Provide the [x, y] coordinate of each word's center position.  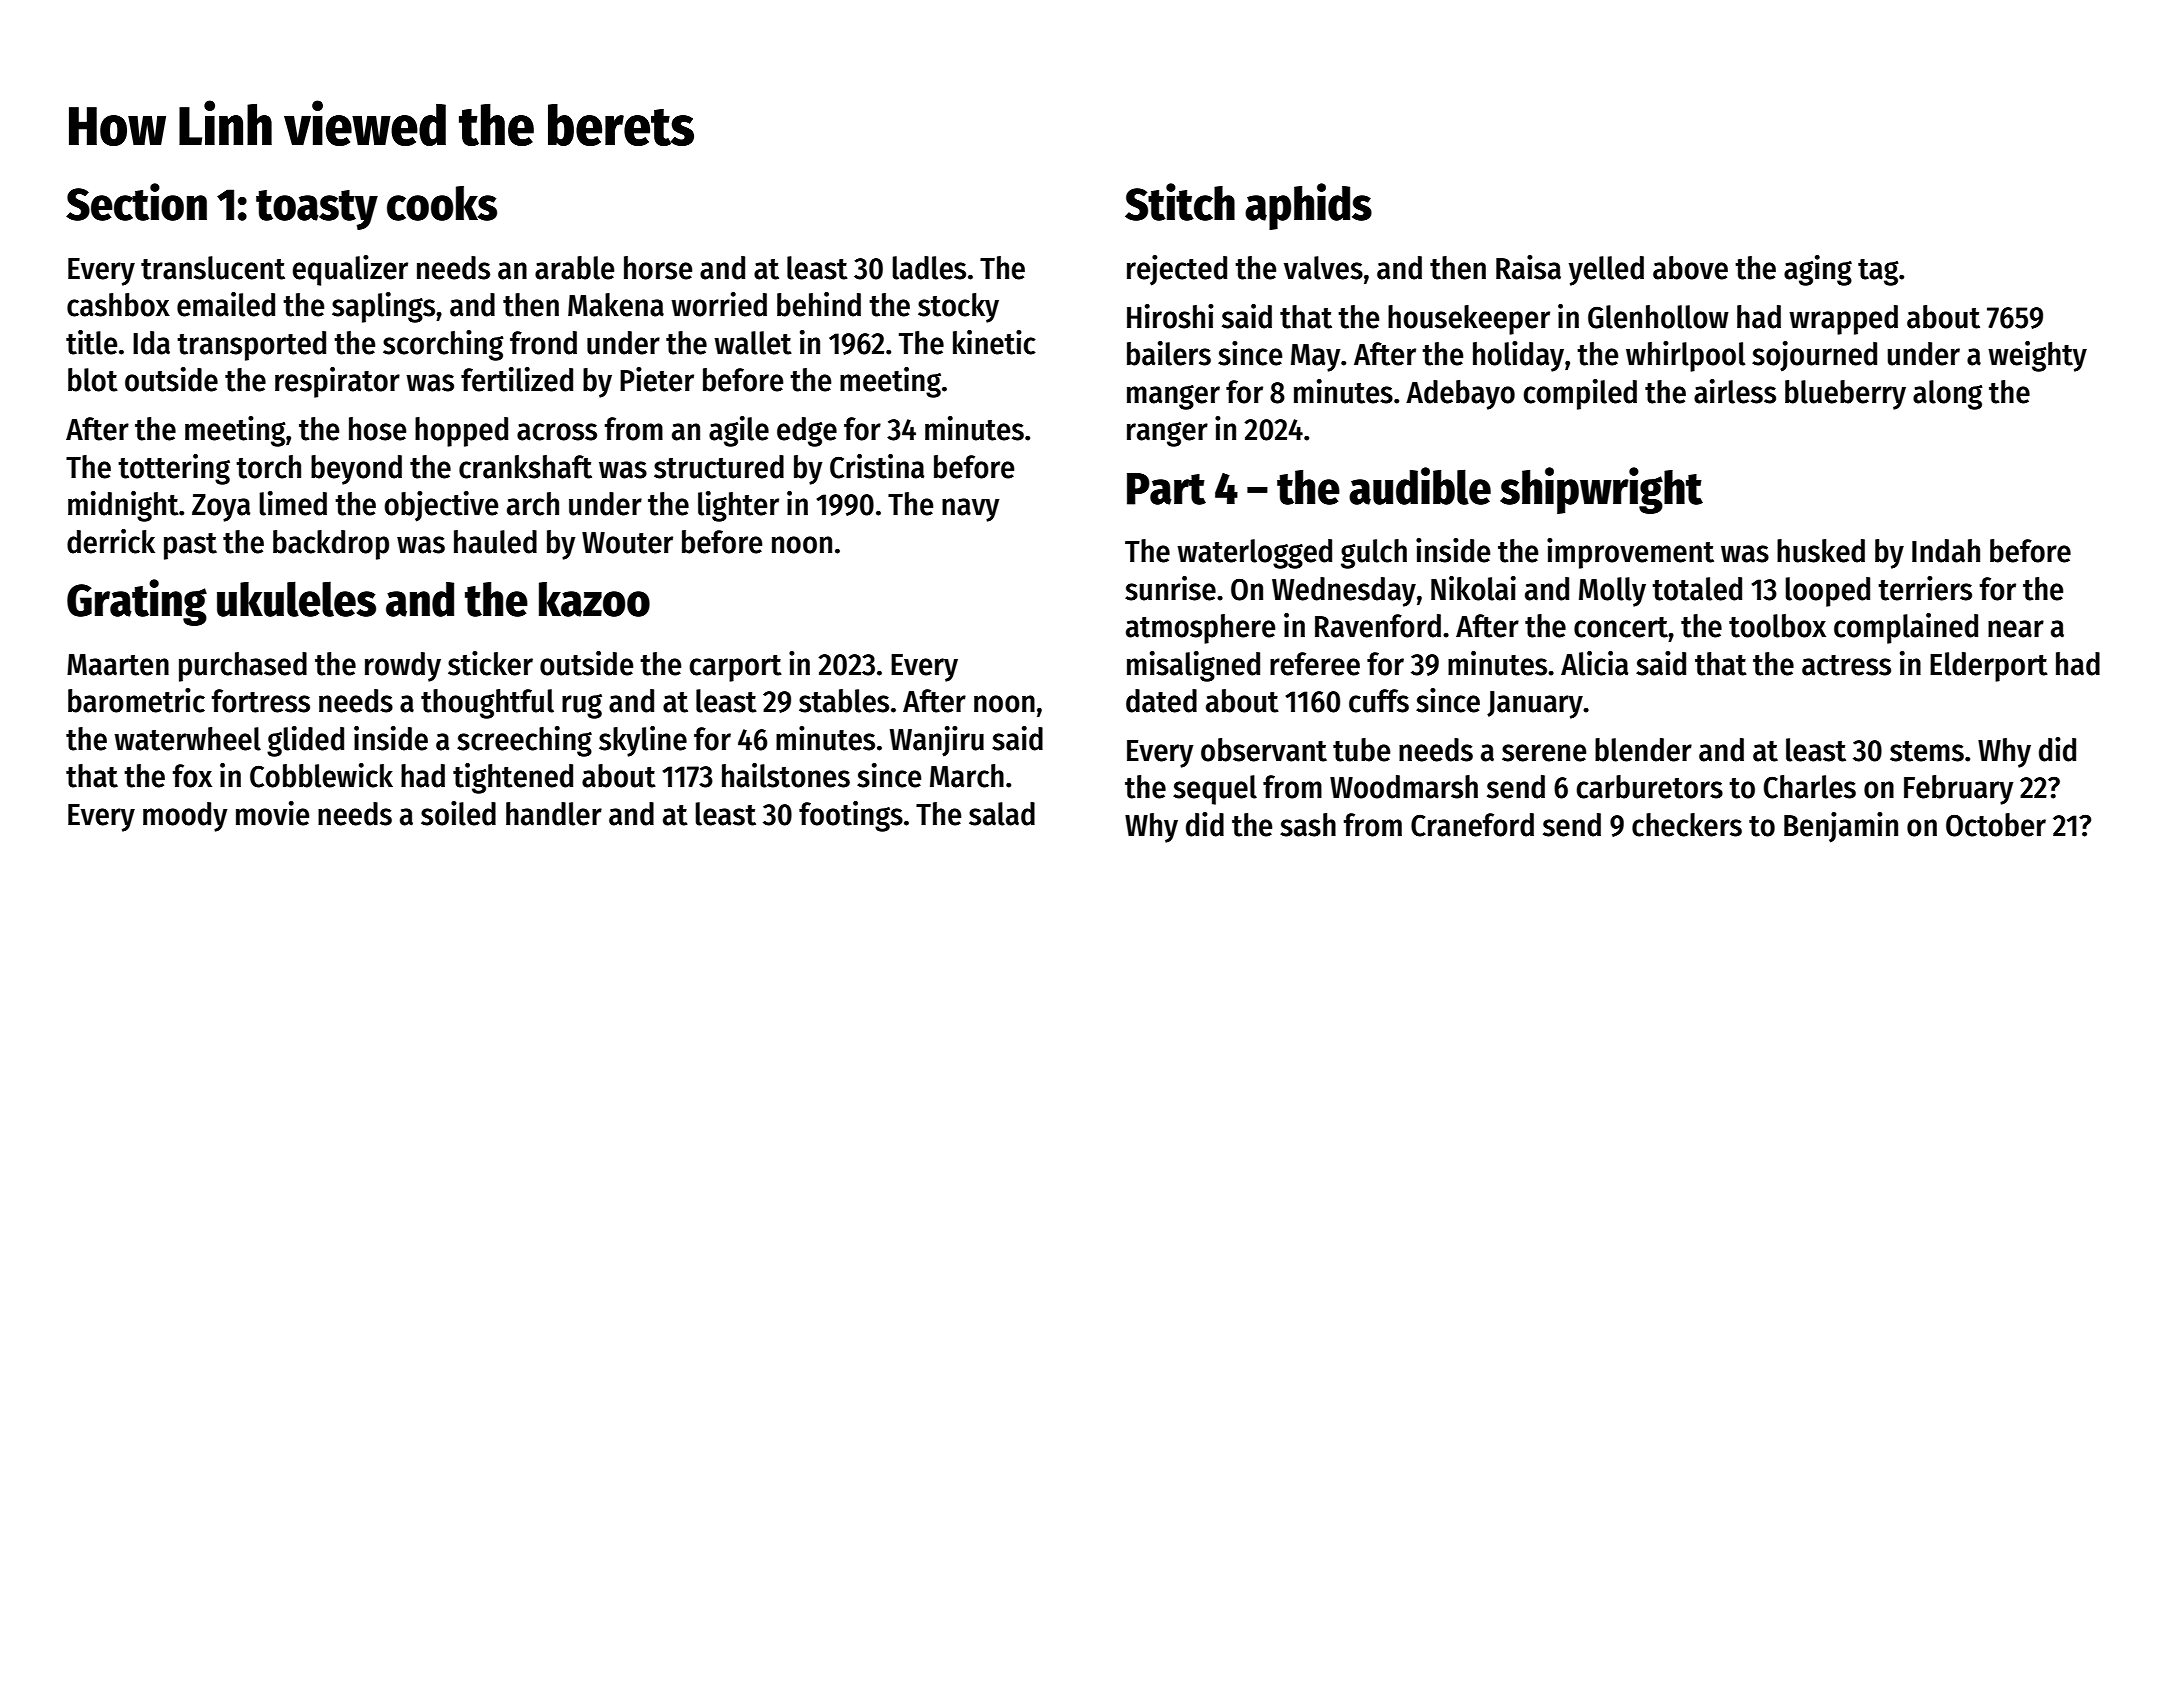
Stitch [1180, 202]
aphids [1308, 206]
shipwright [1601, 490]
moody [185, 817]
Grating [137, 602]
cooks [442, 203]
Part [1166, 489]
